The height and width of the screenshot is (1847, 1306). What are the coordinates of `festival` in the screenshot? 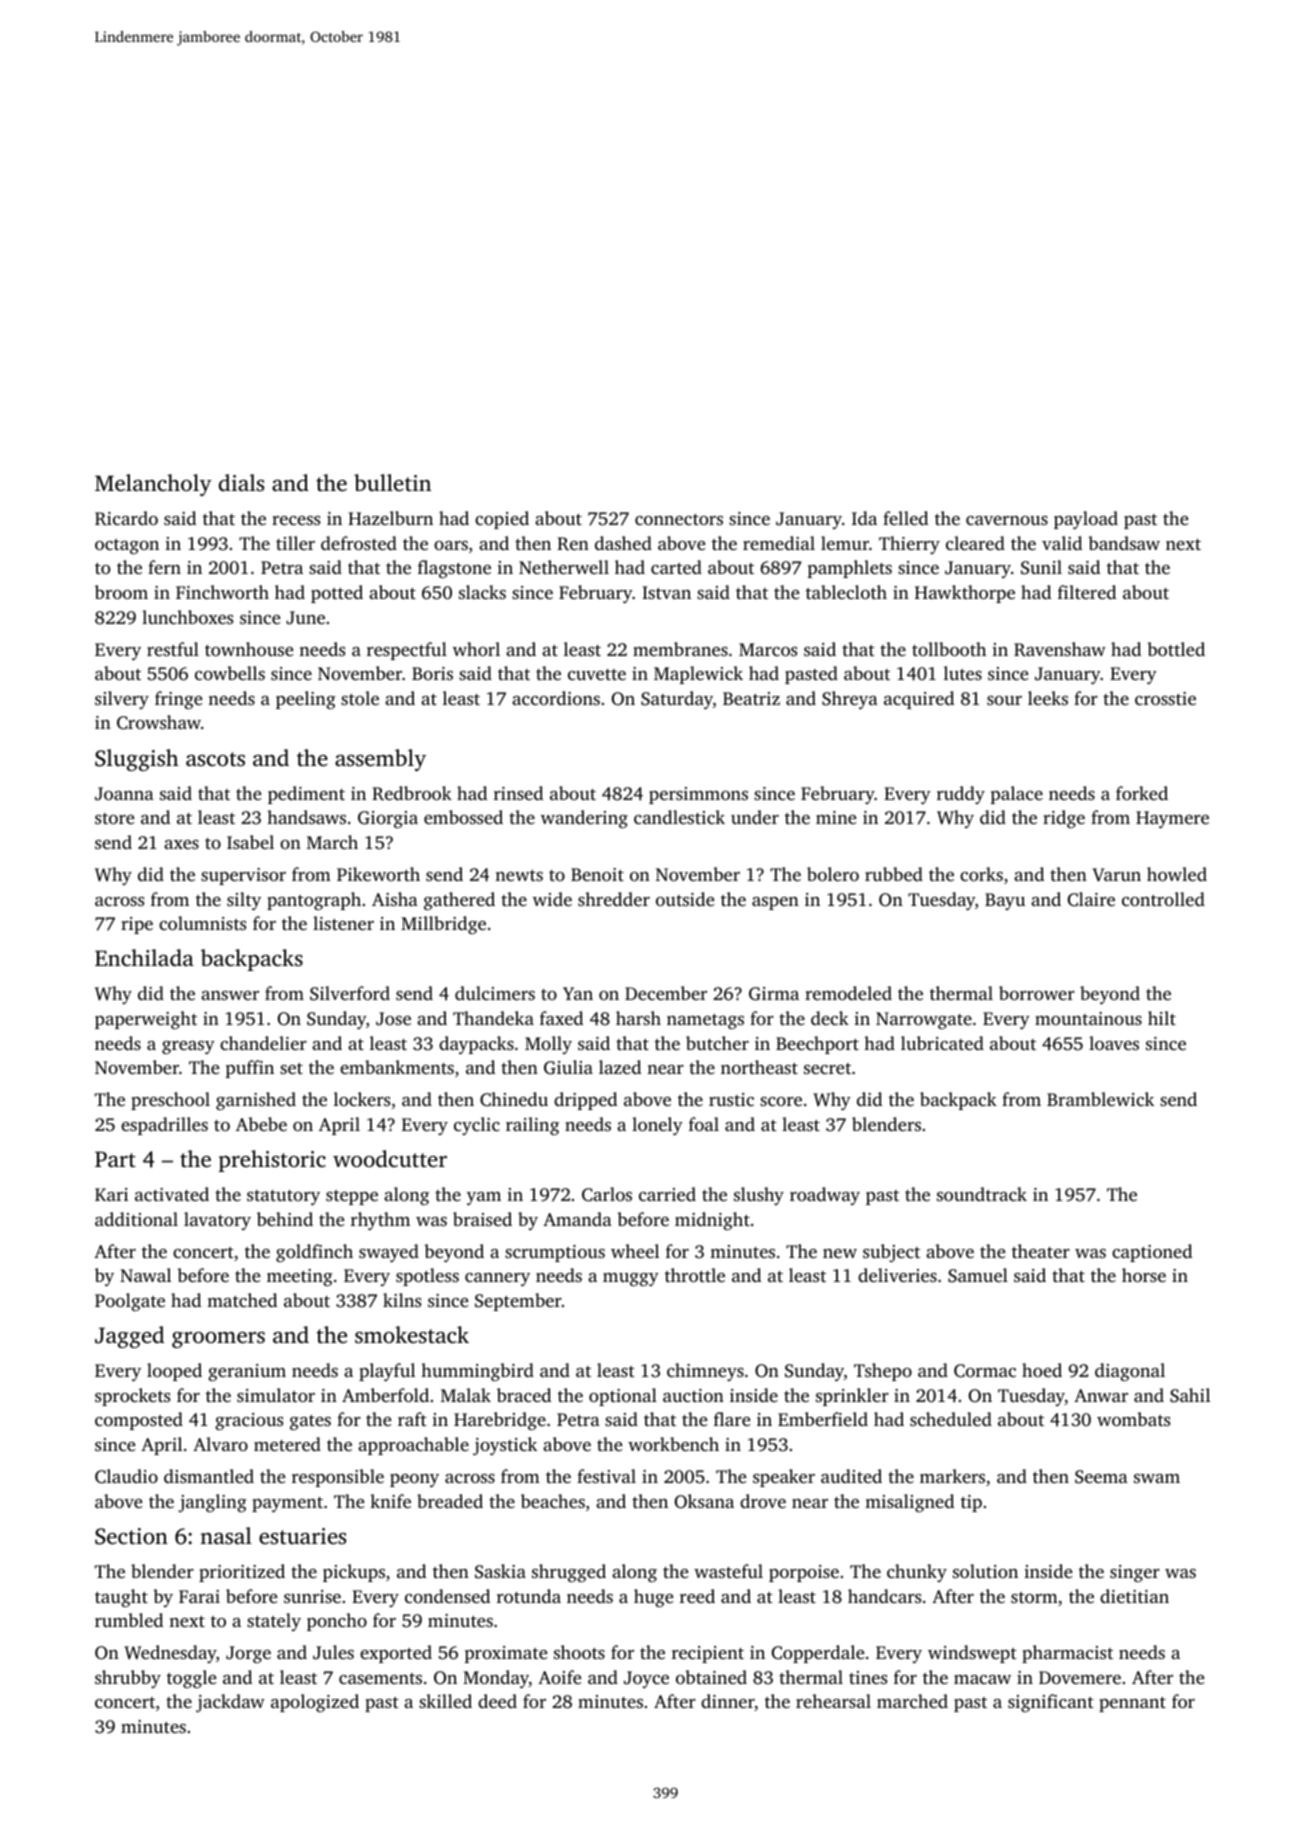 It's located at (606, 1476).
